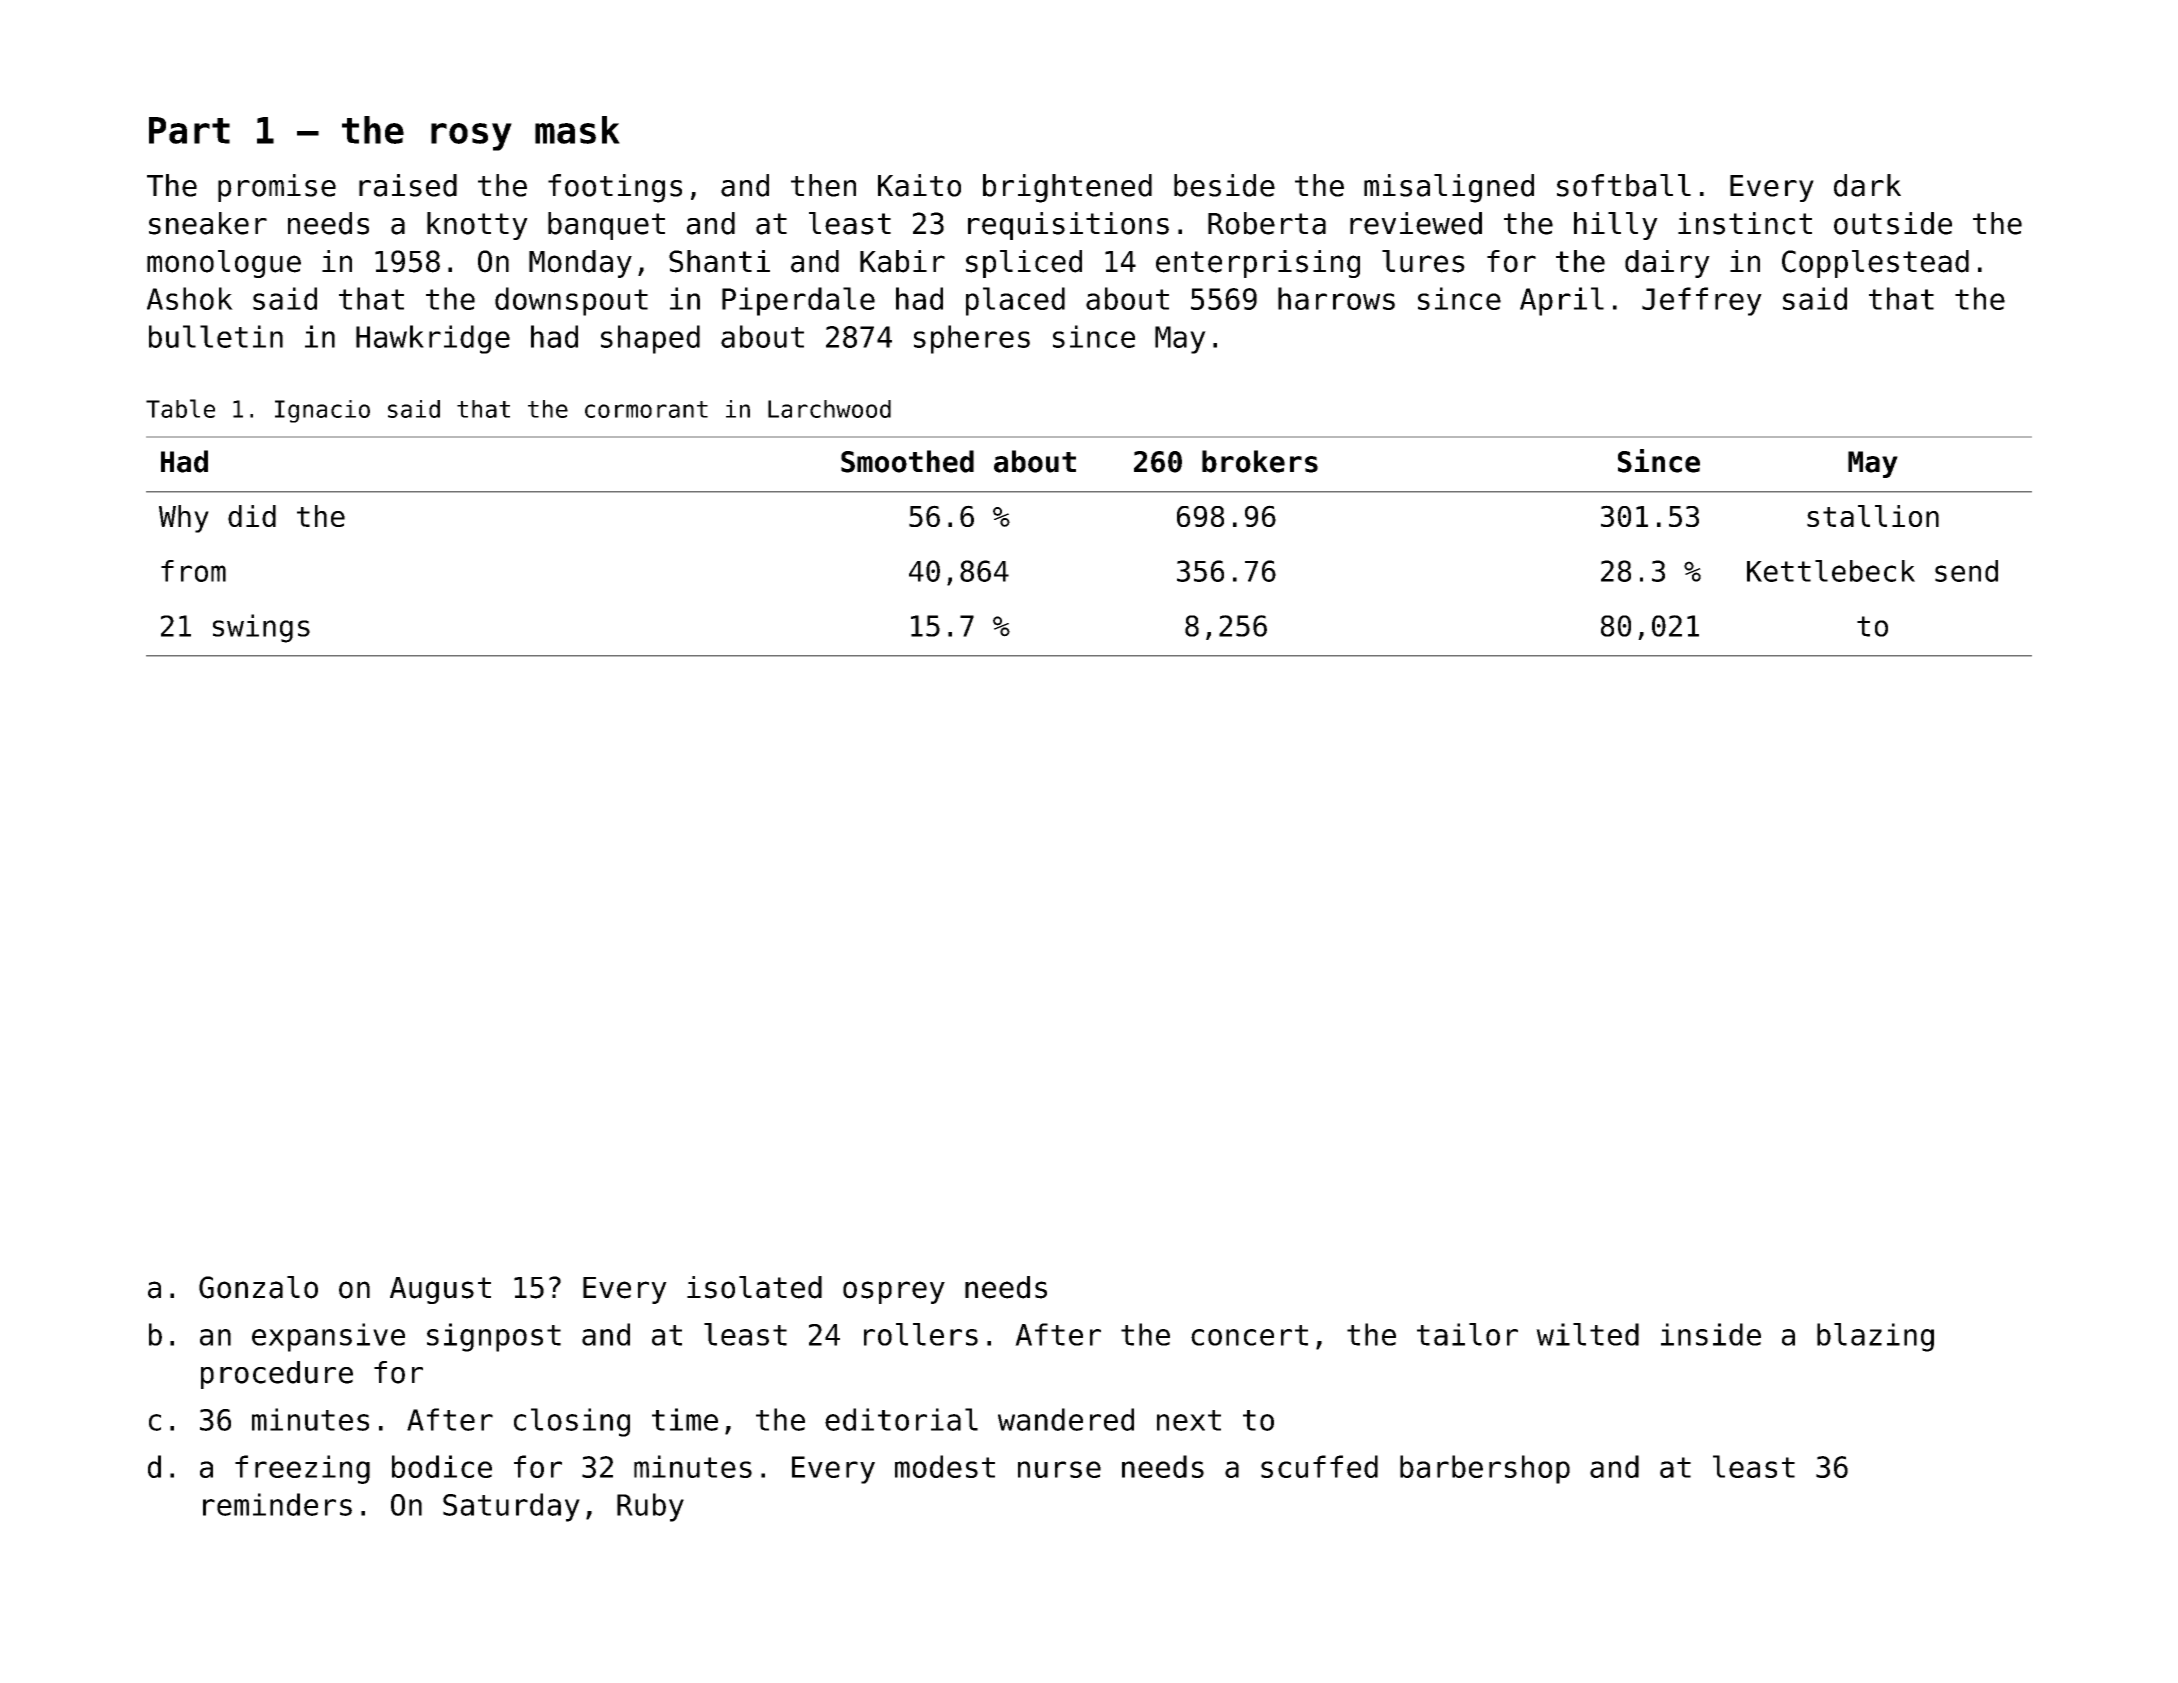  What do you see at coordinates (1260, 461) in the screenshot?
I see `brokers` at bounding box center [1260, 461].
